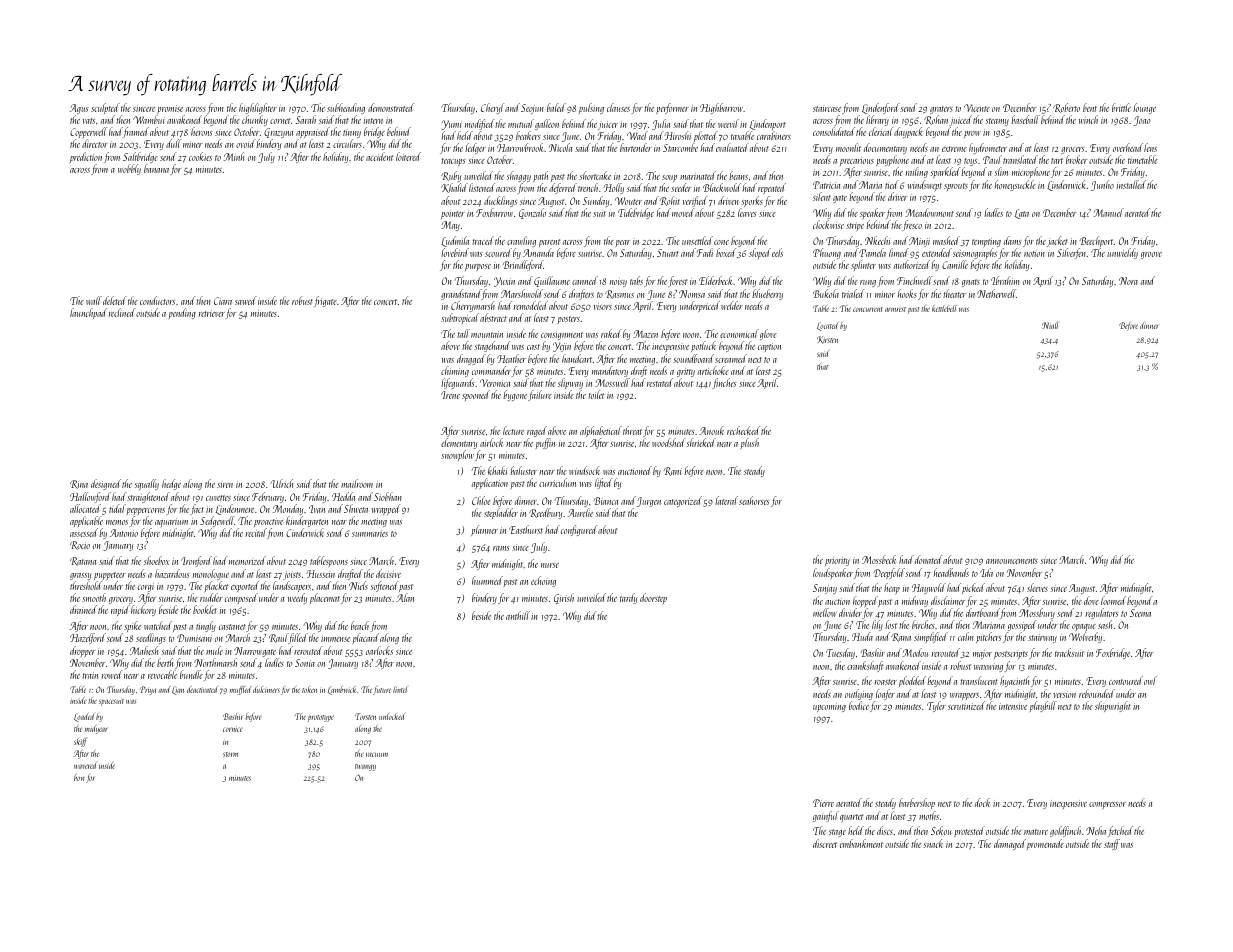  Describe the element at coordinates (392, 716) in the screenshot. I see `unlocked` at that location.
